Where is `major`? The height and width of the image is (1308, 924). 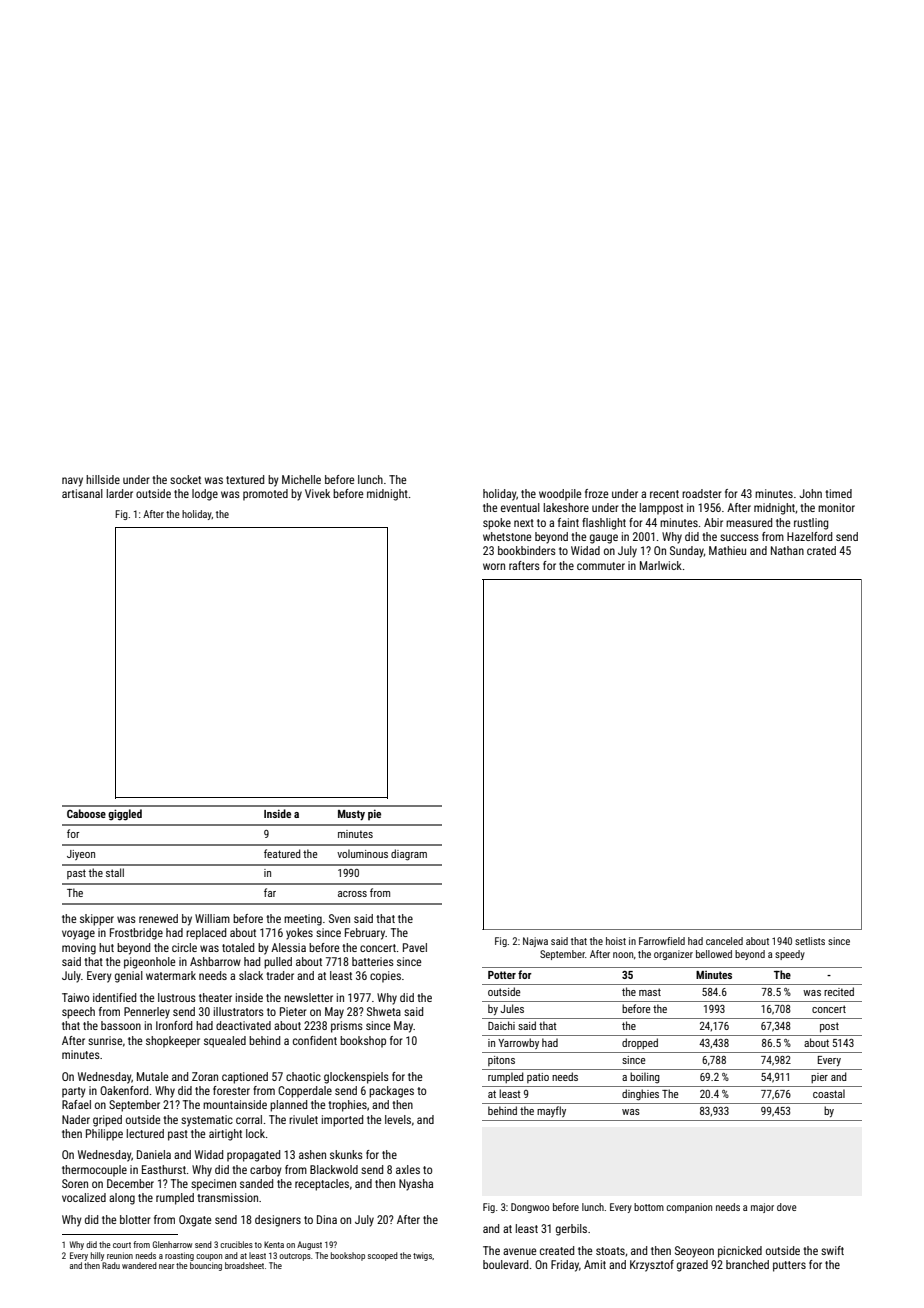
major is located at coordinates (762, 1208).
